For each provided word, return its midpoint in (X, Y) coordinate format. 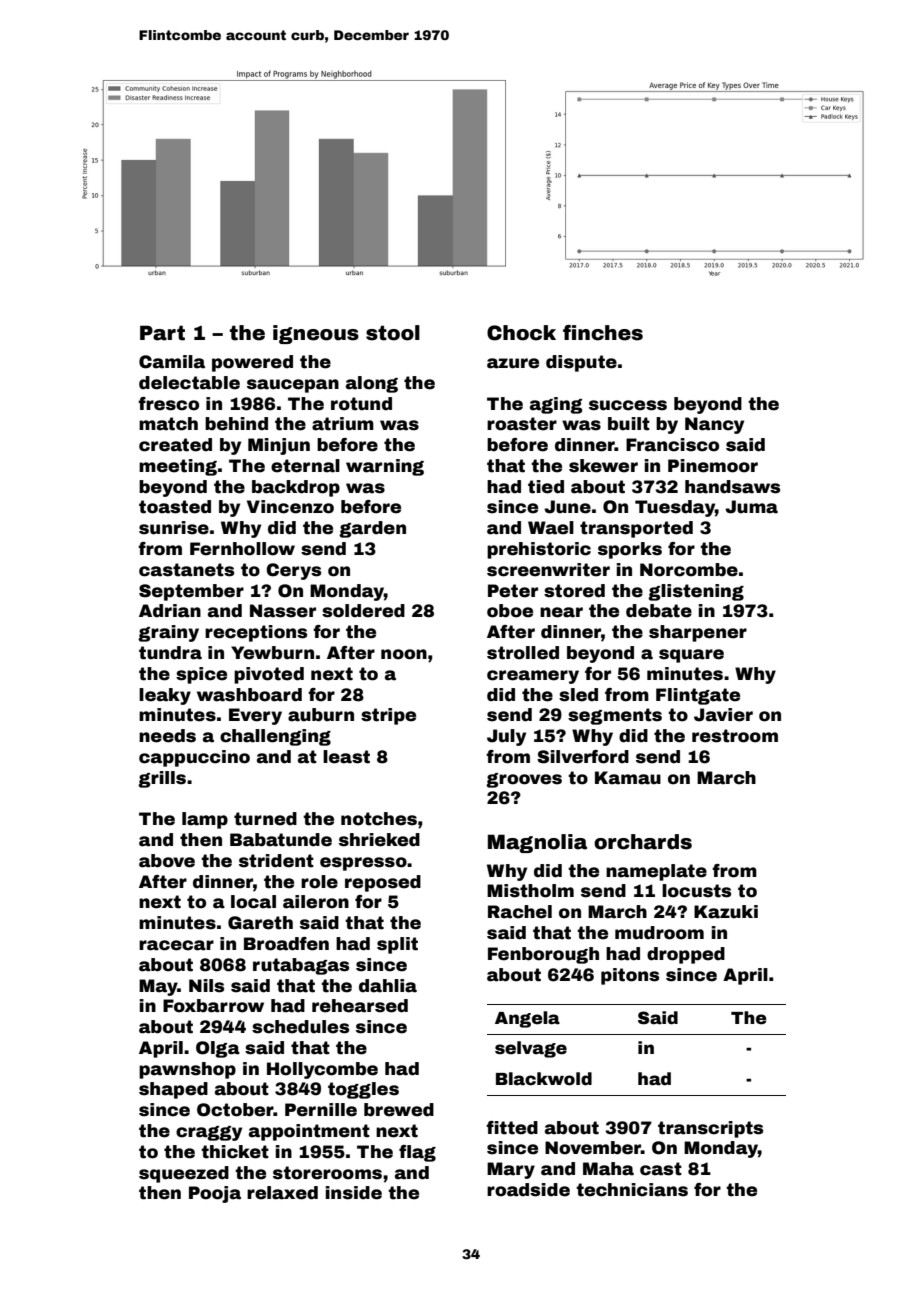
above (167, 861)
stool (393, 333)
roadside (528, 1190)
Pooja (215, 1194)
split (397, 945)
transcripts (710, 1129)
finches (603, 333)
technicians (632, 1190)
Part (162, 333)
